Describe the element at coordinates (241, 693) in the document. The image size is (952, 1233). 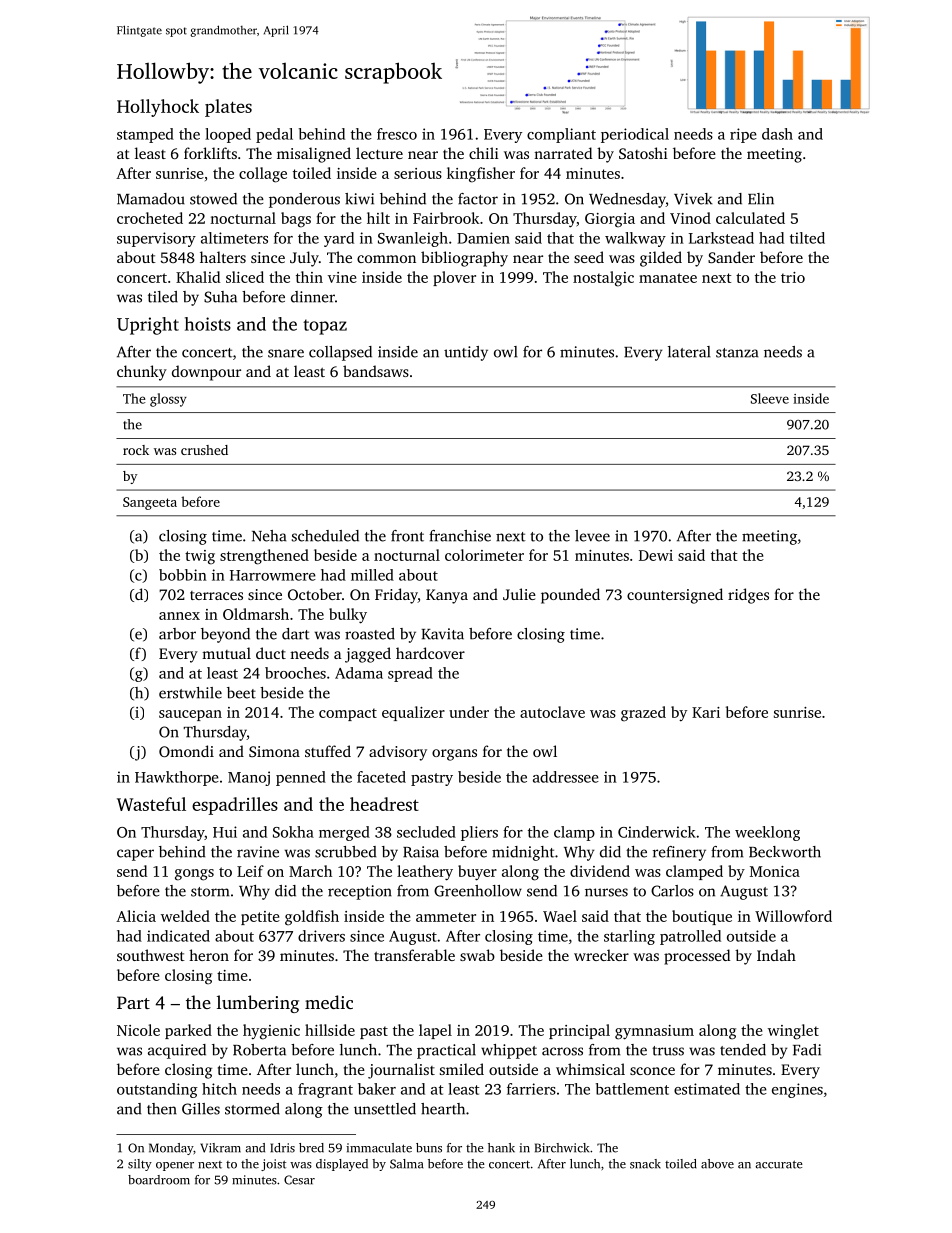
I see `beet` at that location.
